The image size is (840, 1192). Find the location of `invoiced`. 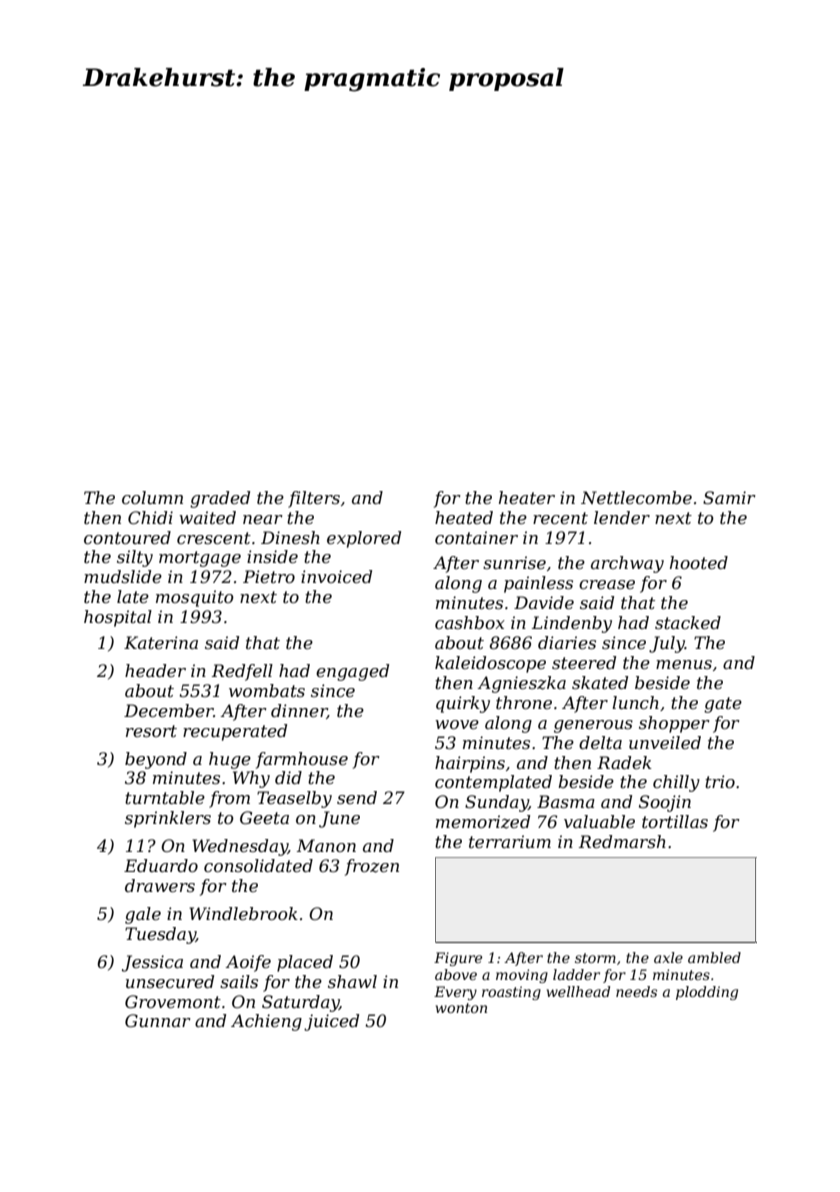

invoiced is located at coordinates (336, 576).
